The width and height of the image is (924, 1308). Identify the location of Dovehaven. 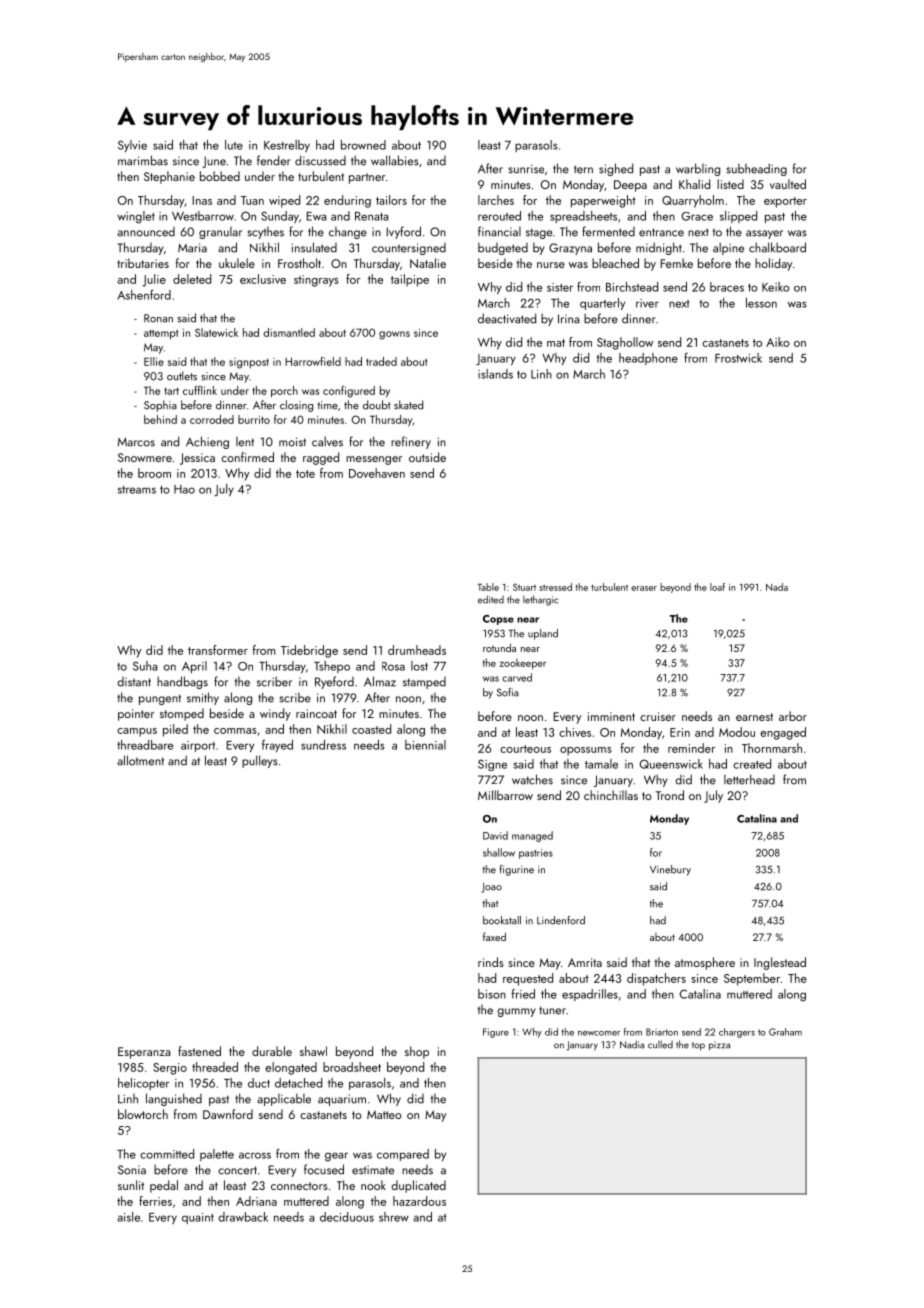
(377, 473).
